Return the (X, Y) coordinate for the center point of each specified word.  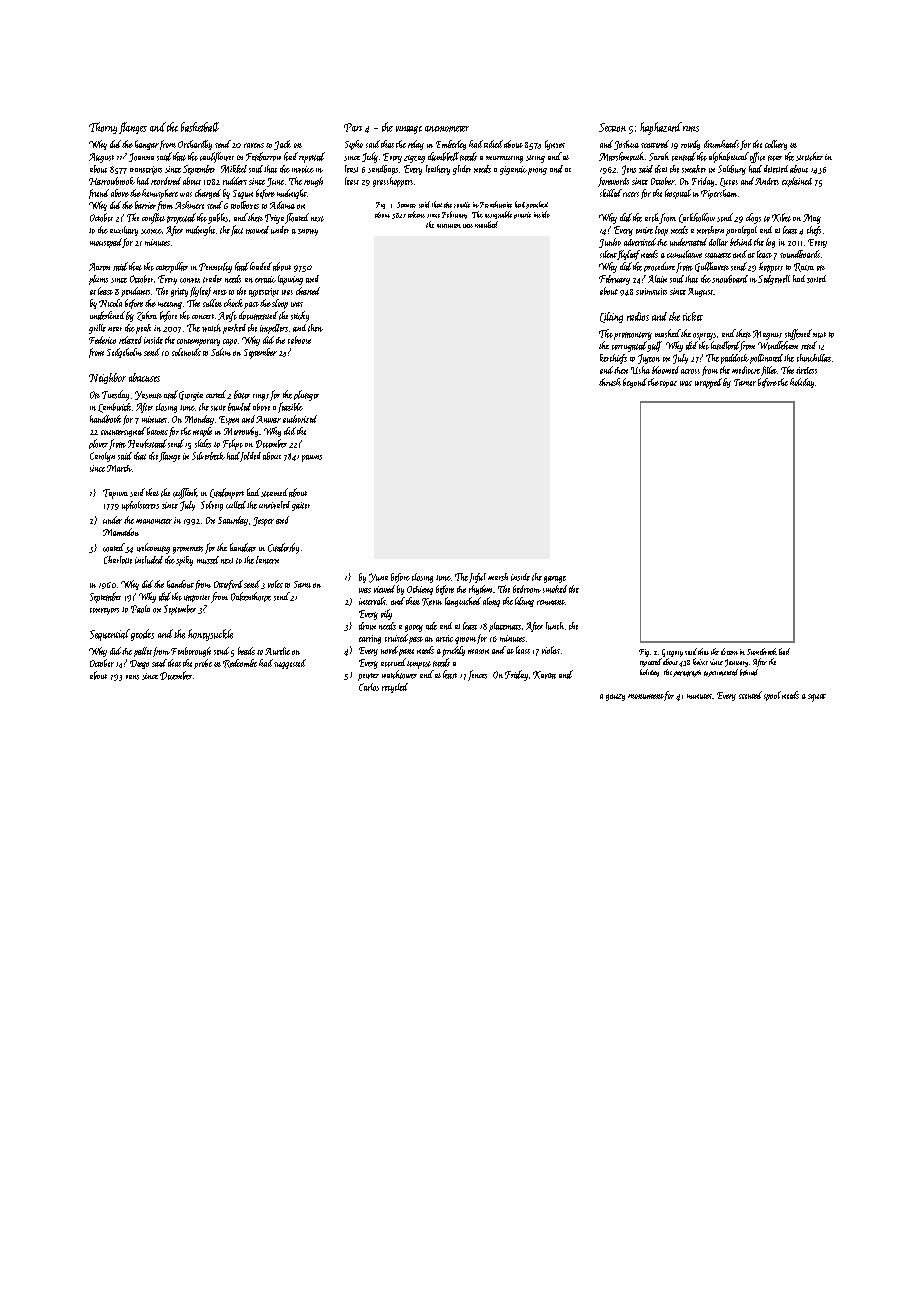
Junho (610, 243)
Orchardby (195, 145)
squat (817, 698)
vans (132, 677)
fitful (477, 578)
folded (250, 457)
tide (431, 626)
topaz (668, 384)
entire (644, 230)
